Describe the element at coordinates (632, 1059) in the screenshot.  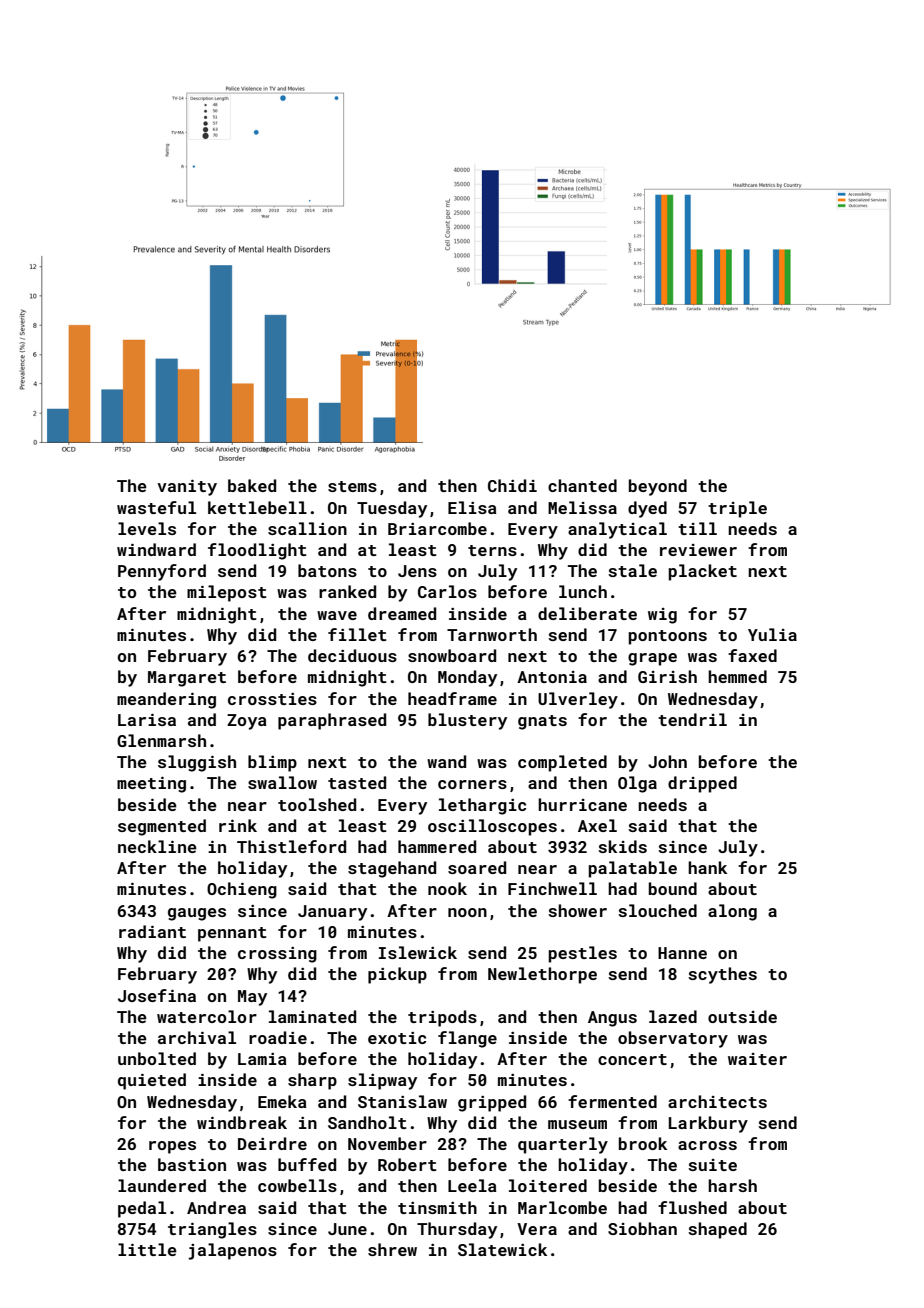
I see `concert` at that location.
